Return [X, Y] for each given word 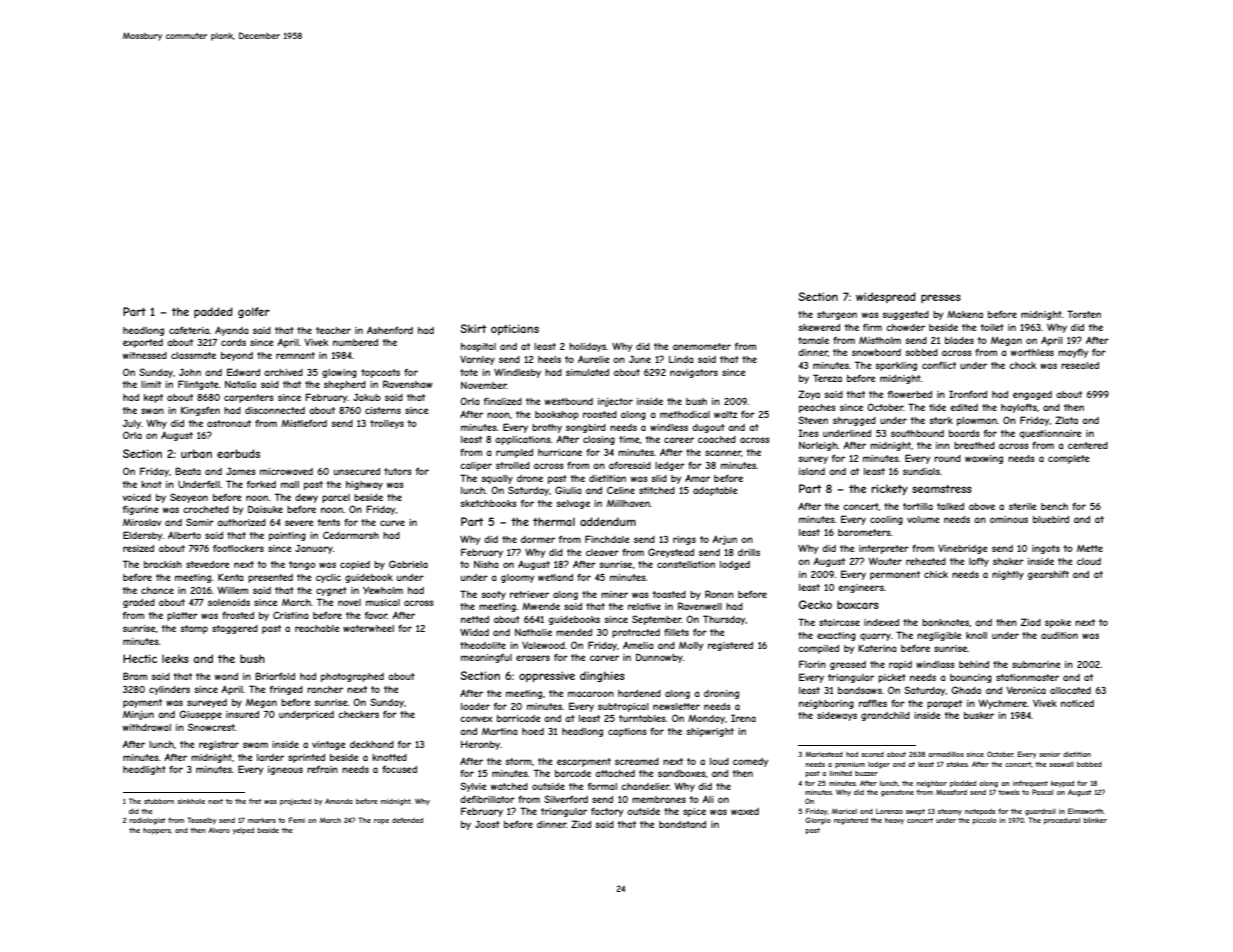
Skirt [473, 328]
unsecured [357, 471]
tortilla [918, 506]
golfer [254, 312]
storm [518, 761]
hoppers [157, 831]
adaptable [715, 491]
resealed [1080, 365]
